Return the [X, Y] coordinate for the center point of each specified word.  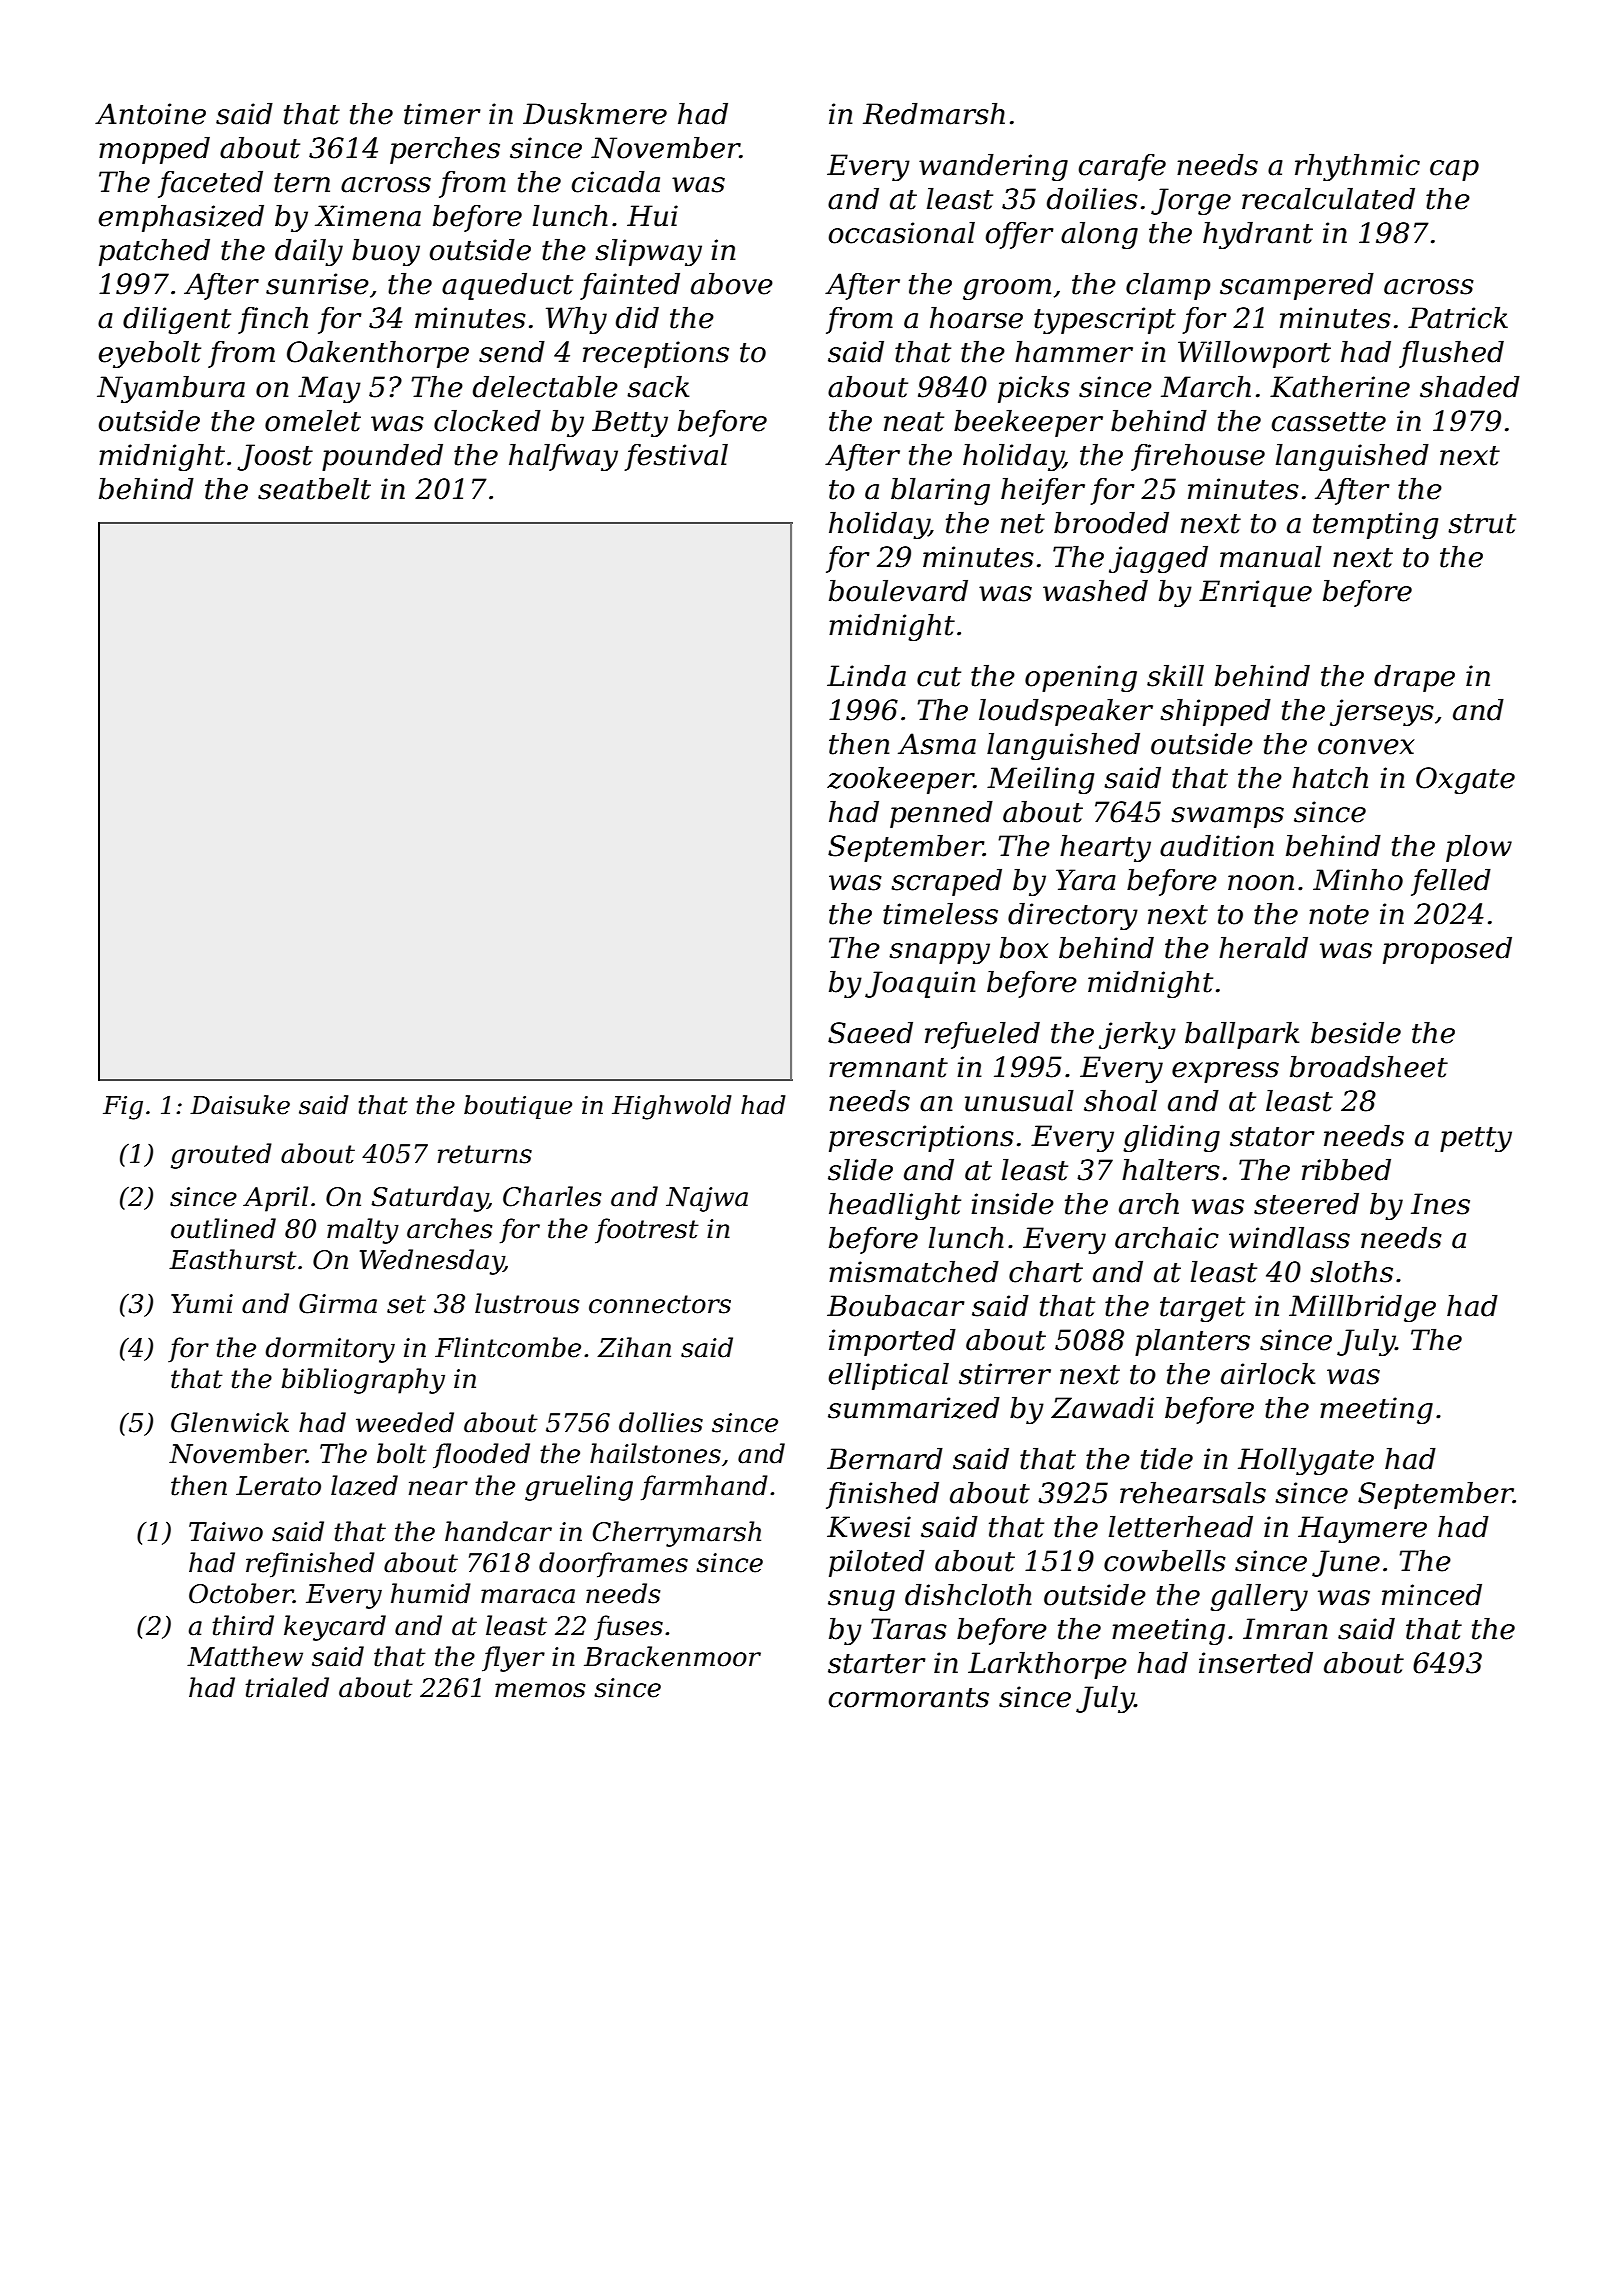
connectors [660, 1304]
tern [302, 183]
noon [1261, 883]
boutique [518, 1107]
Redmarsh [934, 114]
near [438, 1488]
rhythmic [1357, 167]
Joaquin [920, 984]
